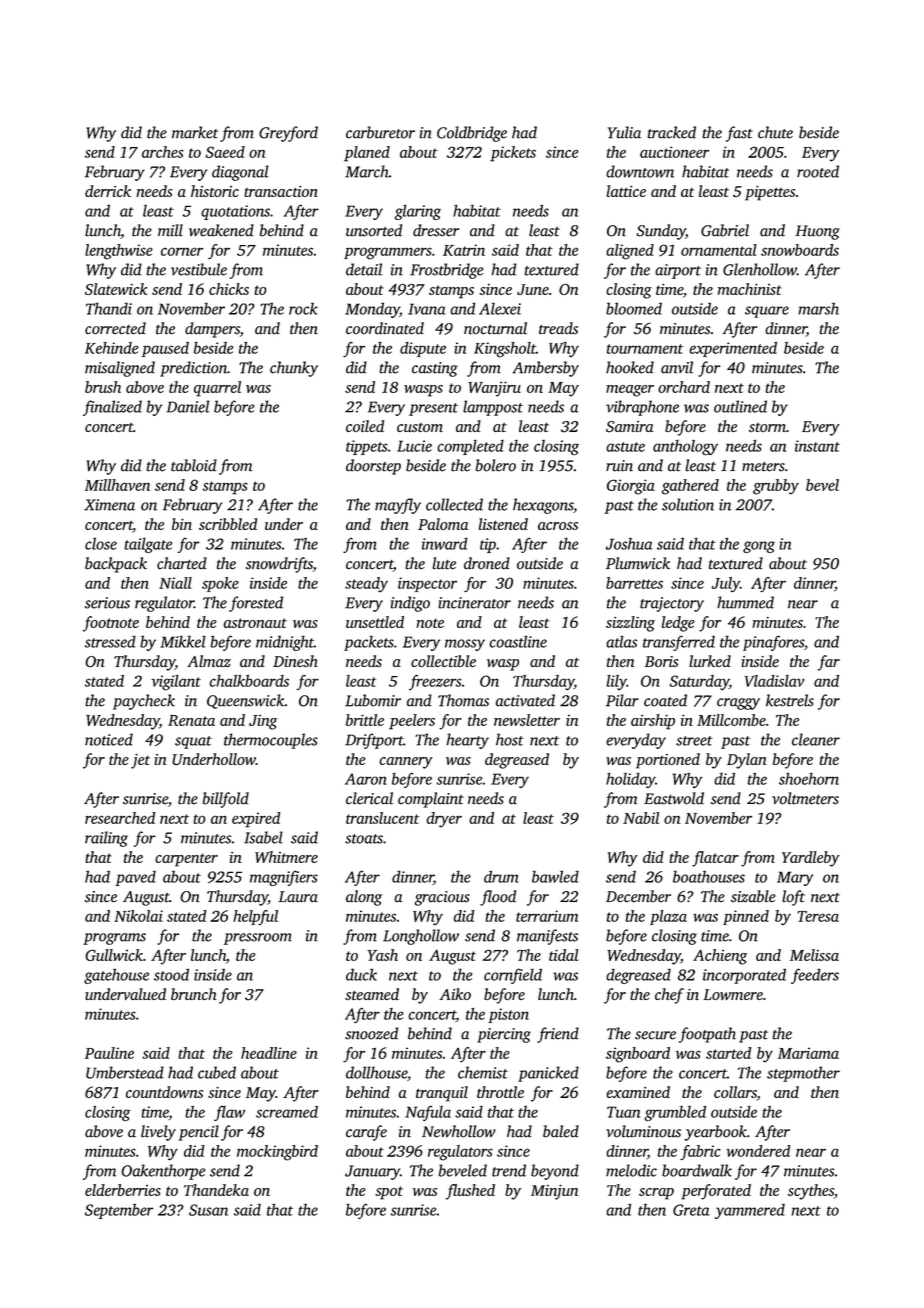  I want to click on grumbled, so click(675, 1114).
